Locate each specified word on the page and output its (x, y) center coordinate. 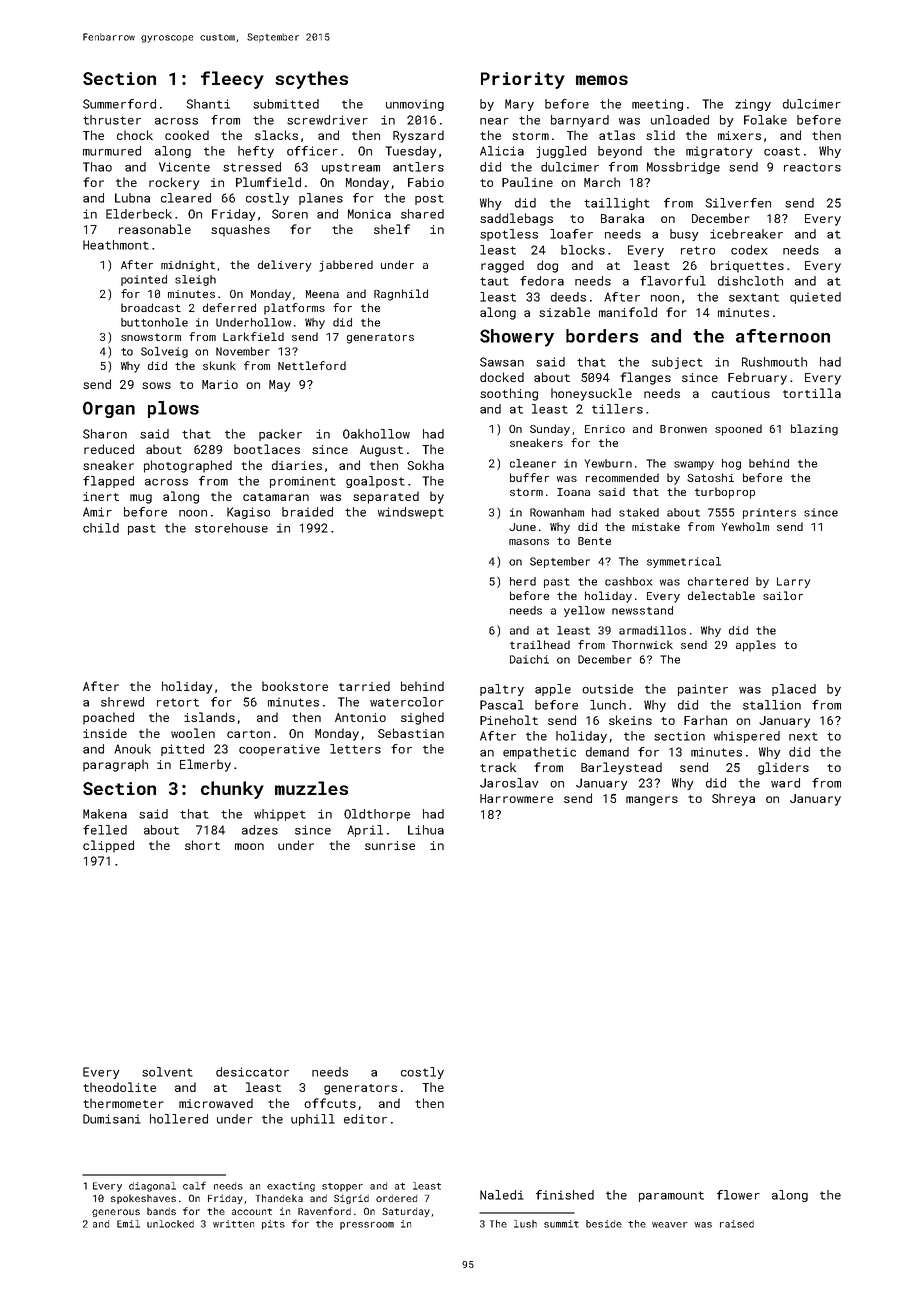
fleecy (232, 80)
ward (785, 783)
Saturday (406, 1212)
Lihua (426, 830)
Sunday (550, 430)
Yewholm (745, 526)
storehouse (231, 528)
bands (161, 1211)
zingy (753, 105)
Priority (523, 80)
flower (738, 1195)
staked (639, 512)
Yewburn (608, 463)
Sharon (105, 434)
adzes (260, 830)
